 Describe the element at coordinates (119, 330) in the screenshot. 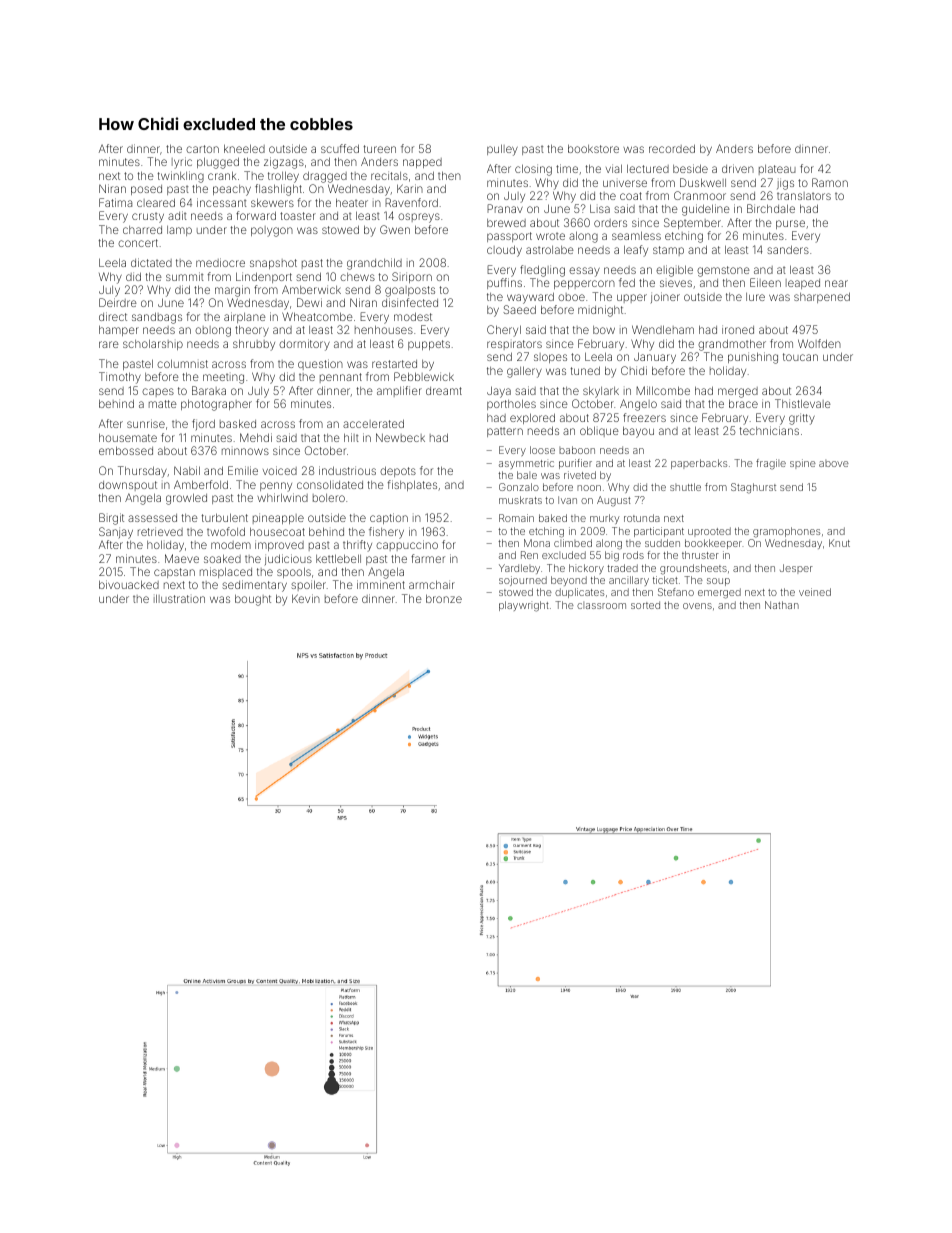

I see `hamper` at that location.
